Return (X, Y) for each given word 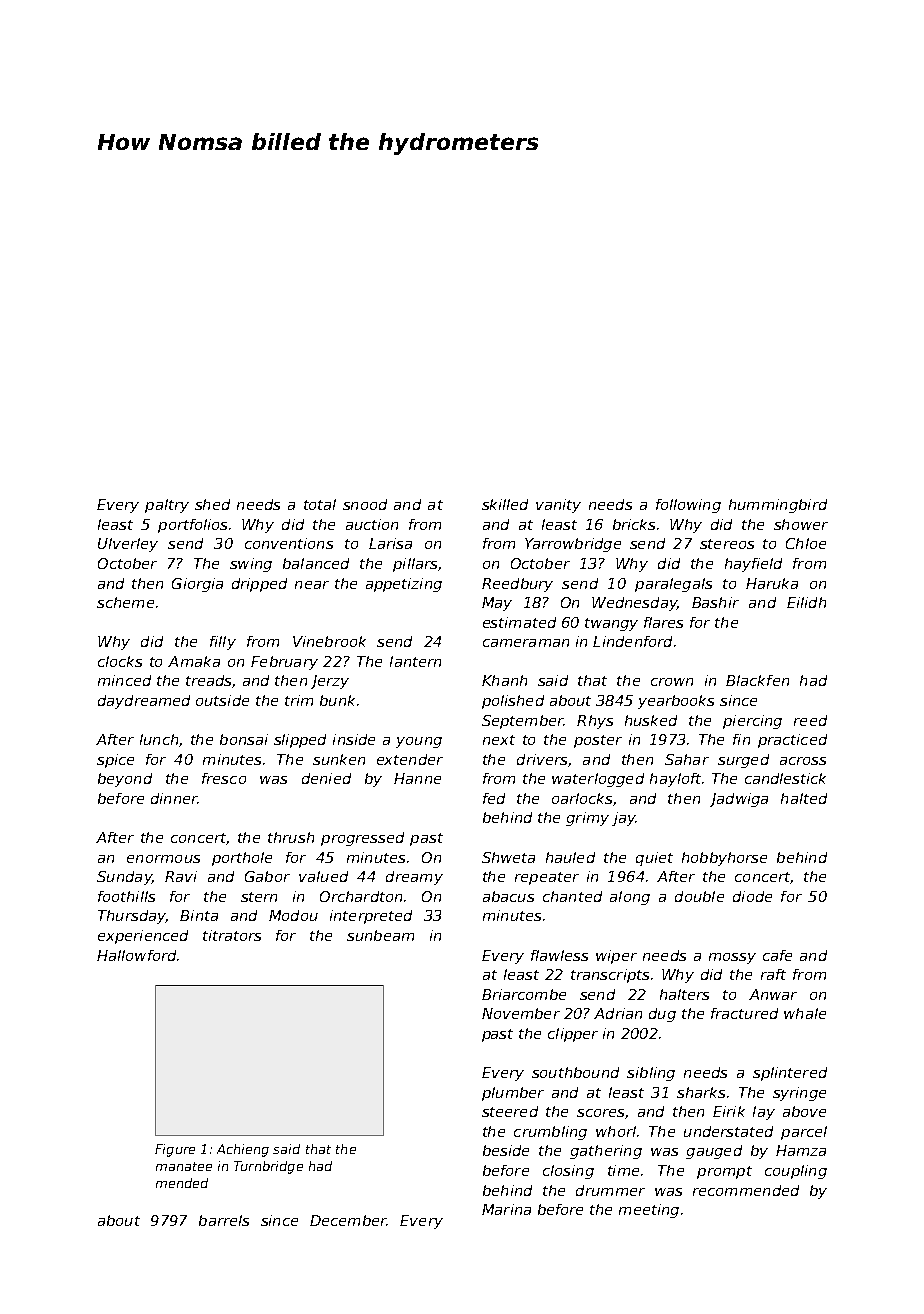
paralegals (673, 585)
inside (354, 739)
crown (672, 682)
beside (506, 1150)
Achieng (243, 1150)
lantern (415, 661)
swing (251, 565)
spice (115, 761)
